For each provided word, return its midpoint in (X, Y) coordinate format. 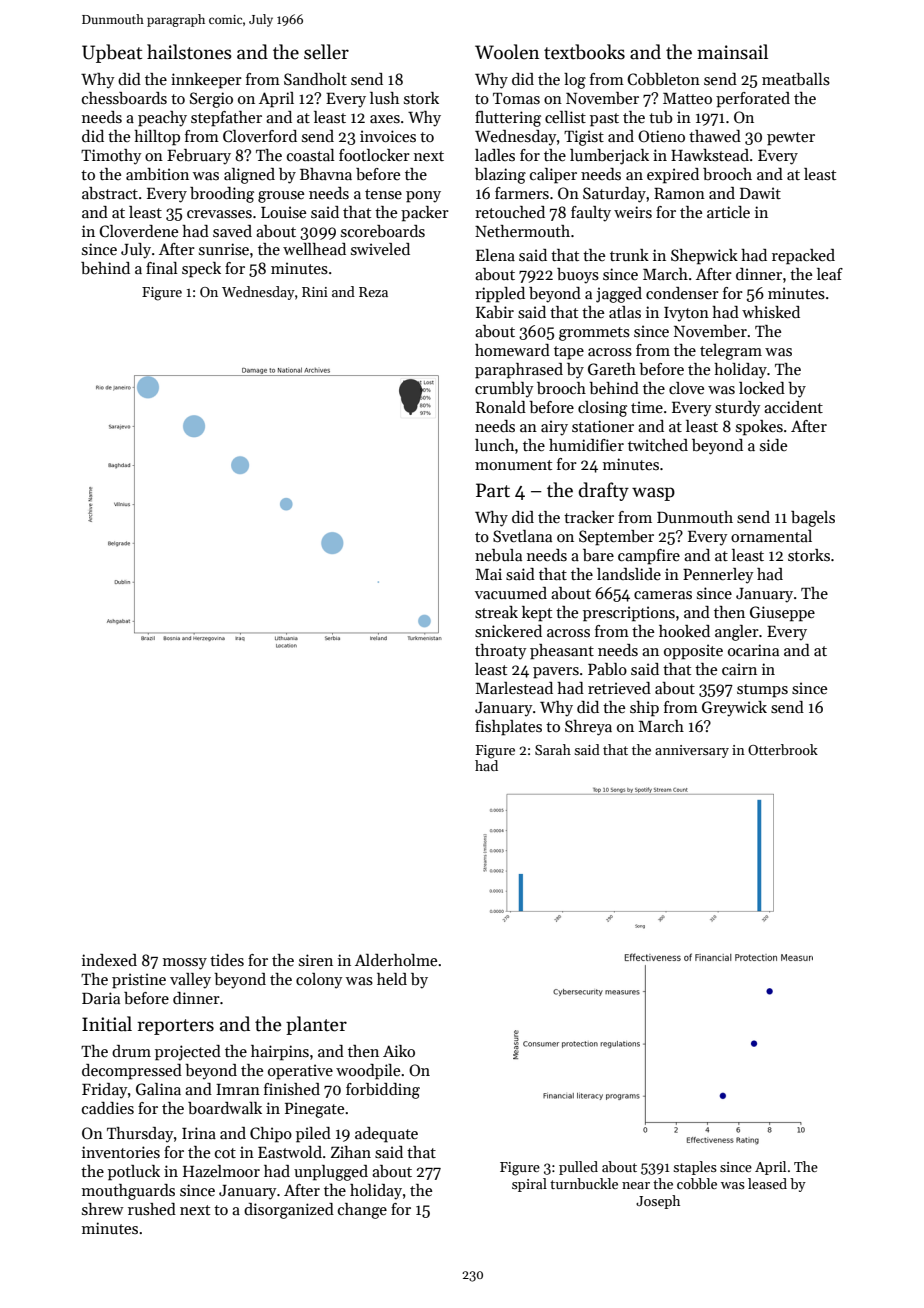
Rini (315, 292)
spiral (529, 1185)
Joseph (658, 1202)
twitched (658, 445)
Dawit (760, 193)
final (162, 268)
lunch (494, 445)
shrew (103, 1209)
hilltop (157, 138)
